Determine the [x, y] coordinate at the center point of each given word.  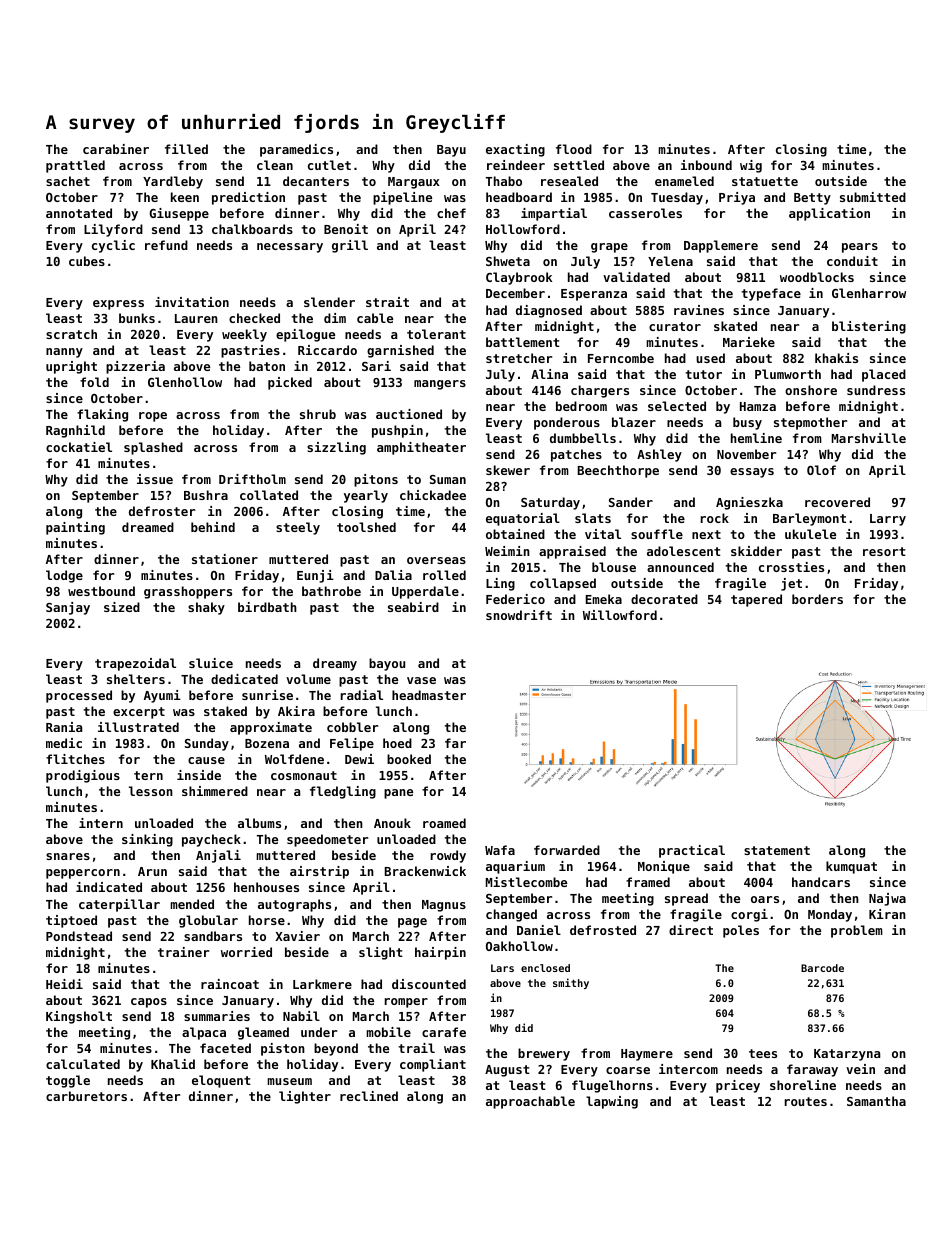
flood [574, 149]
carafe [444, 1032]
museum [289, 1081]
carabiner [116, 149]
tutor [703, 374]
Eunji [315, 576]
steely [298, 528]
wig [751, 166]
